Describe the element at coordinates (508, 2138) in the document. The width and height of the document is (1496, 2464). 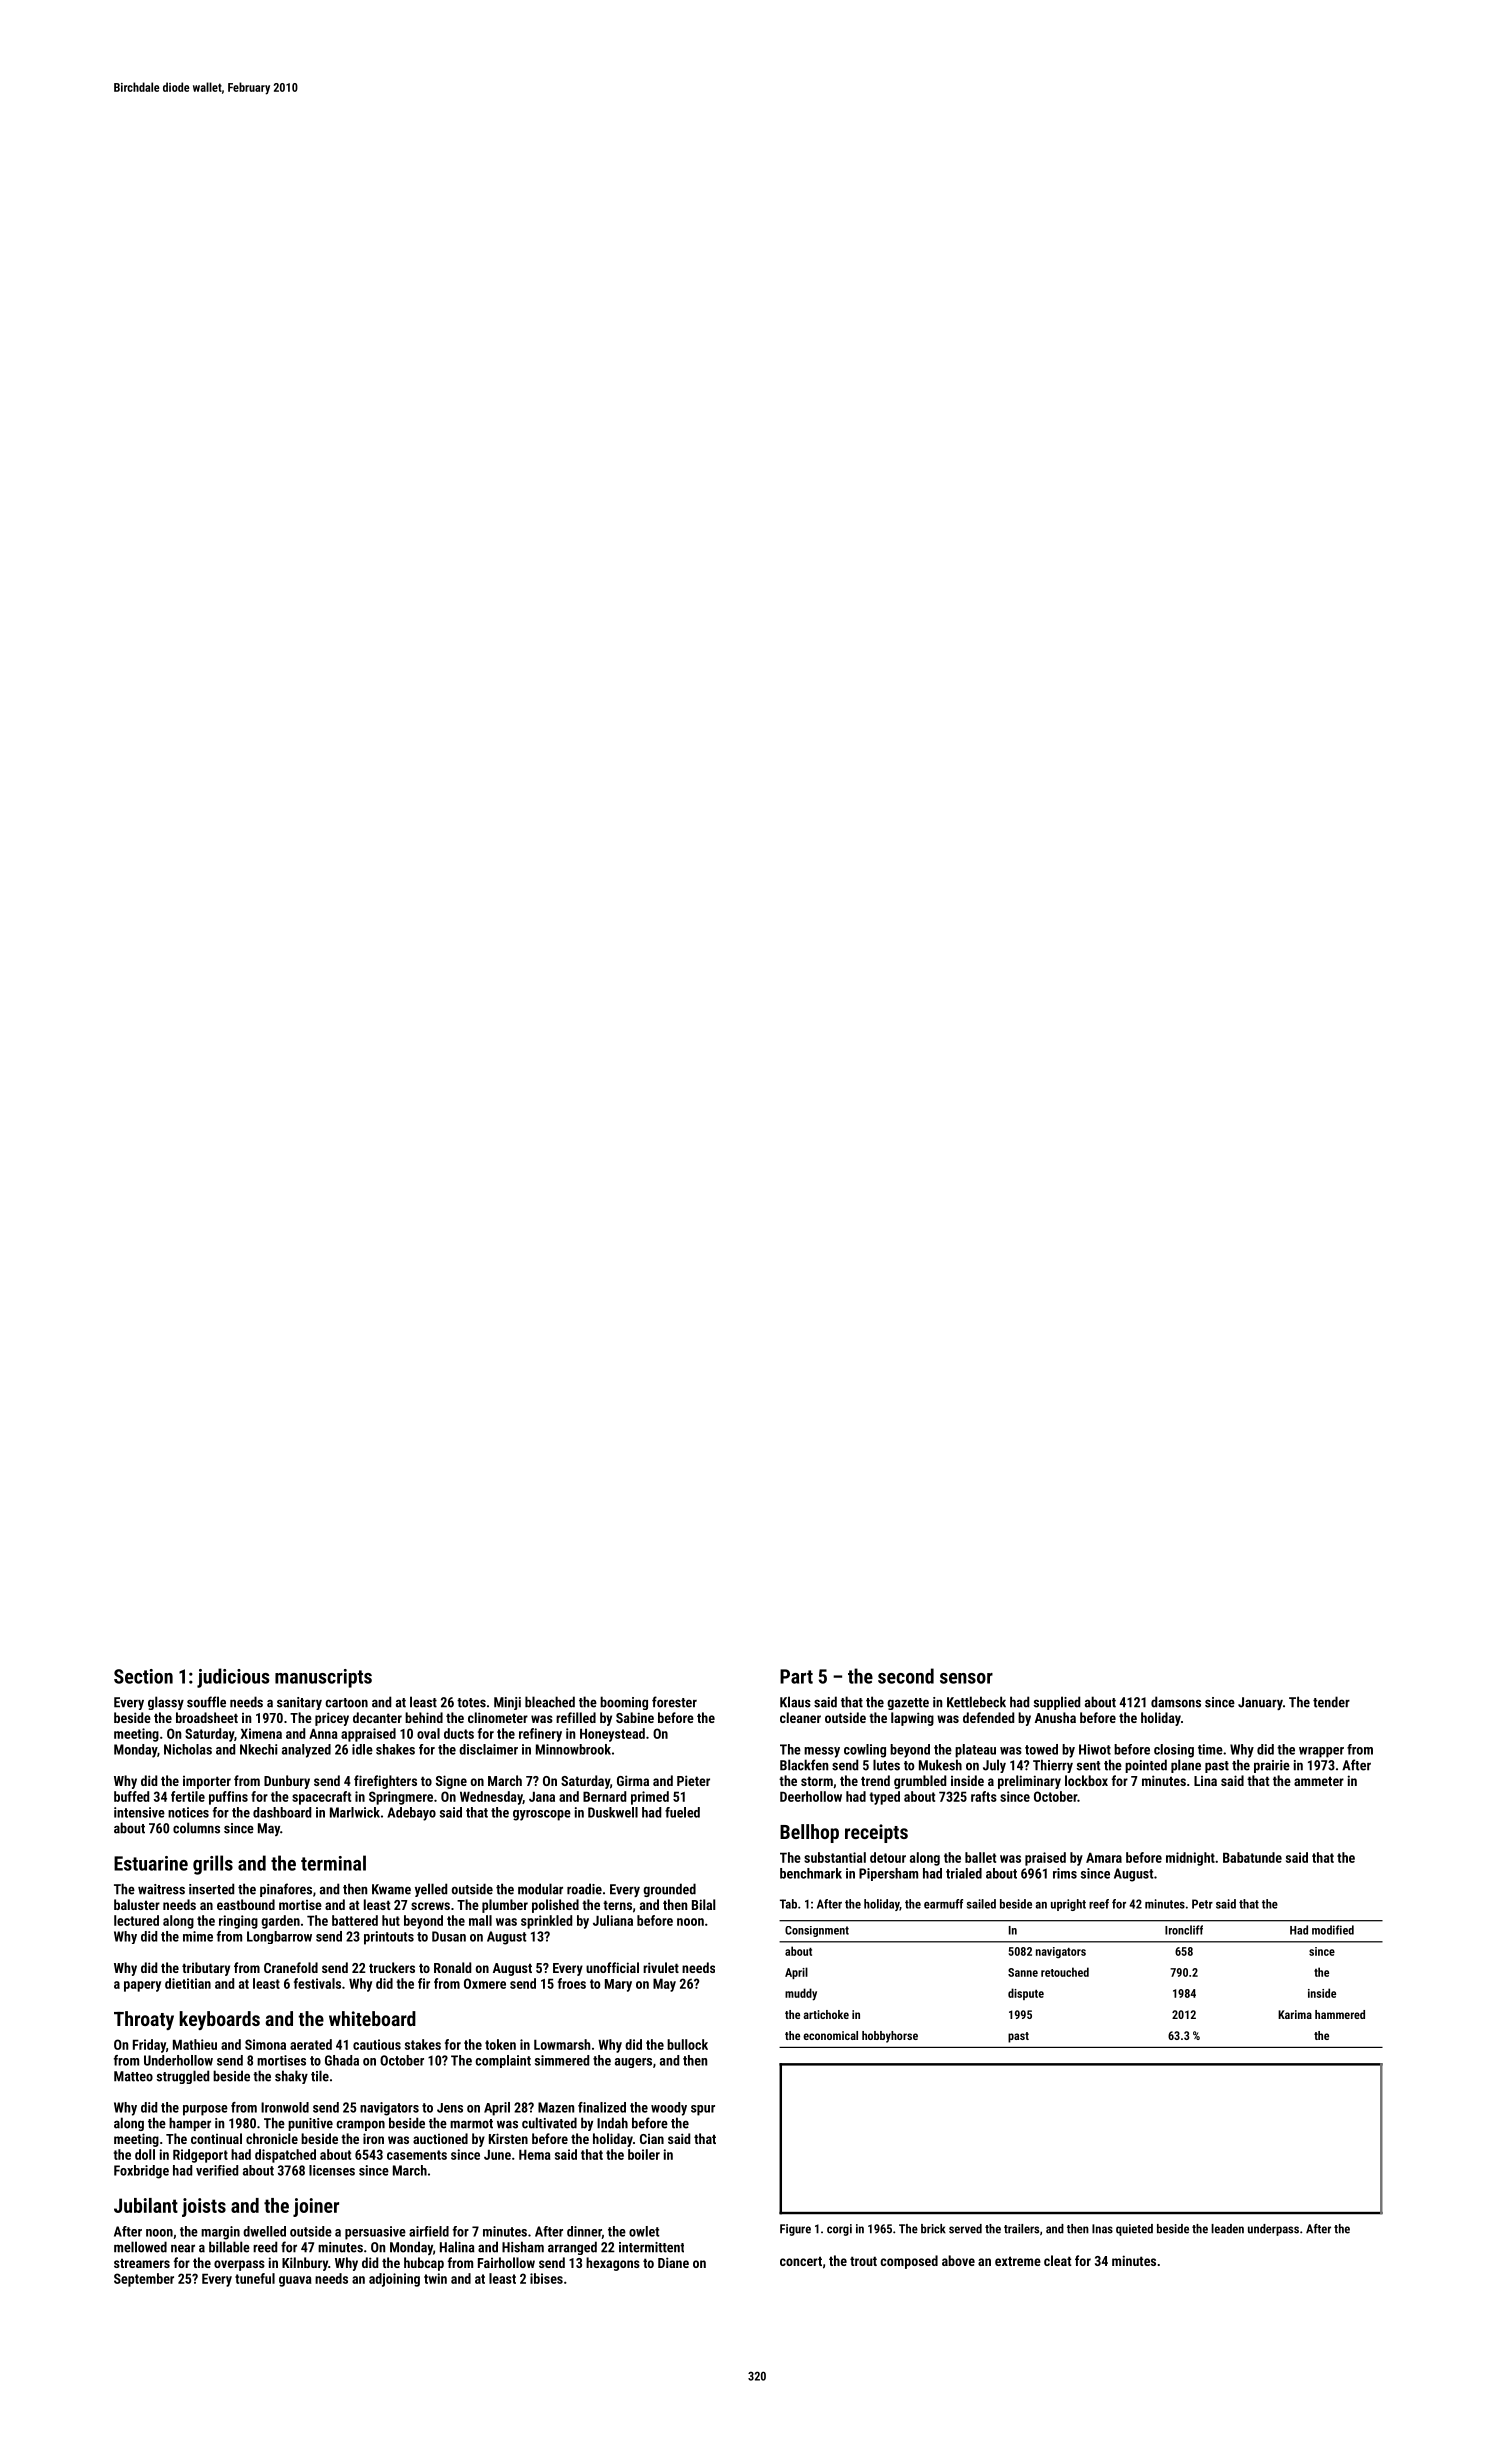
I see `Kirsten` at that location.
